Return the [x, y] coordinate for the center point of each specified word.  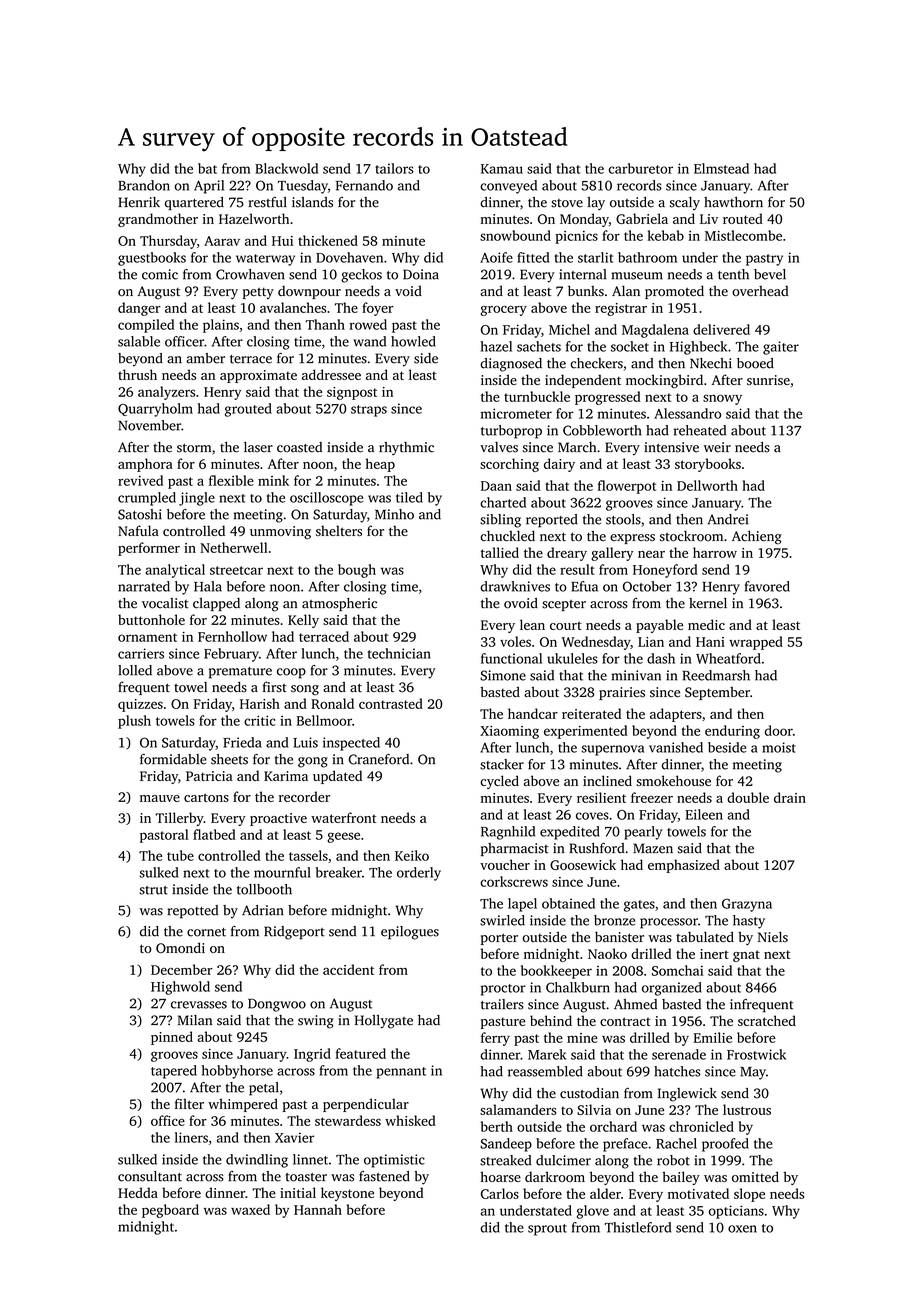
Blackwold [286, 168]
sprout [547, 1230]
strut [154, 890]
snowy [722, 399]
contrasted [391, 703]
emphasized [684, 866]
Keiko [412, 855]
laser [258, 447]
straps [369, 411]
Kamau [502, 169]
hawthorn [733, 202]
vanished [676, 747]
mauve [160, 798]
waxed [250, 1209]
